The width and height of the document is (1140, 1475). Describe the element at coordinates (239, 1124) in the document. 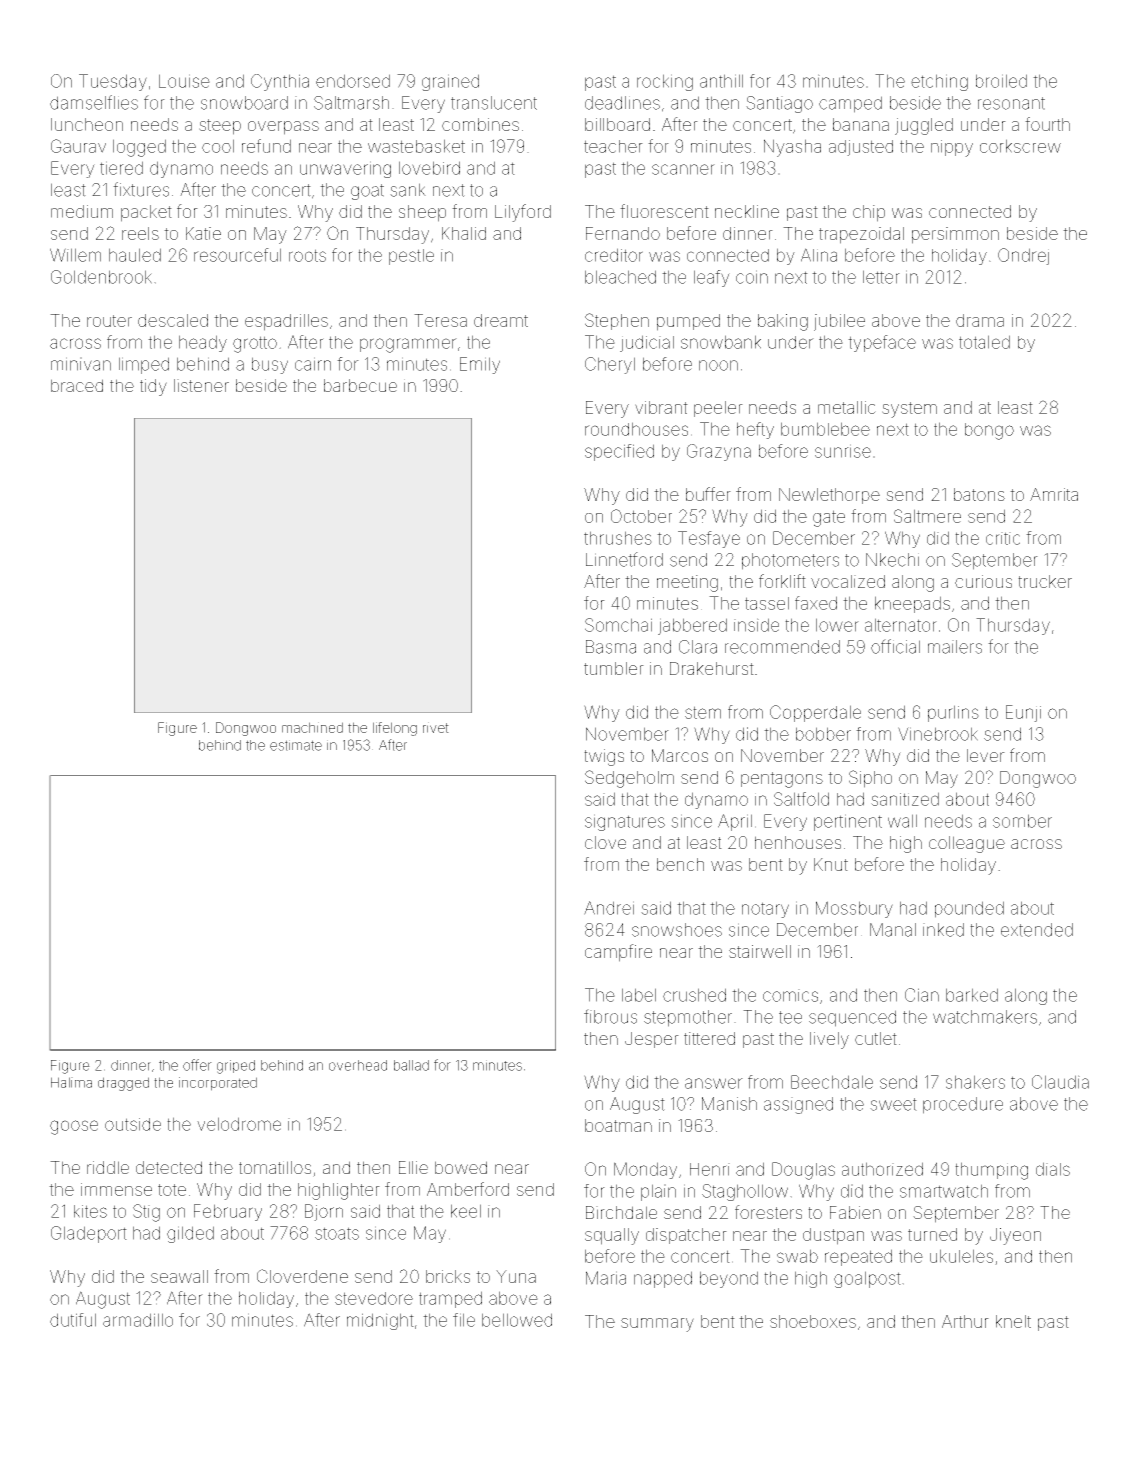

I see `velodrome` at that location.
